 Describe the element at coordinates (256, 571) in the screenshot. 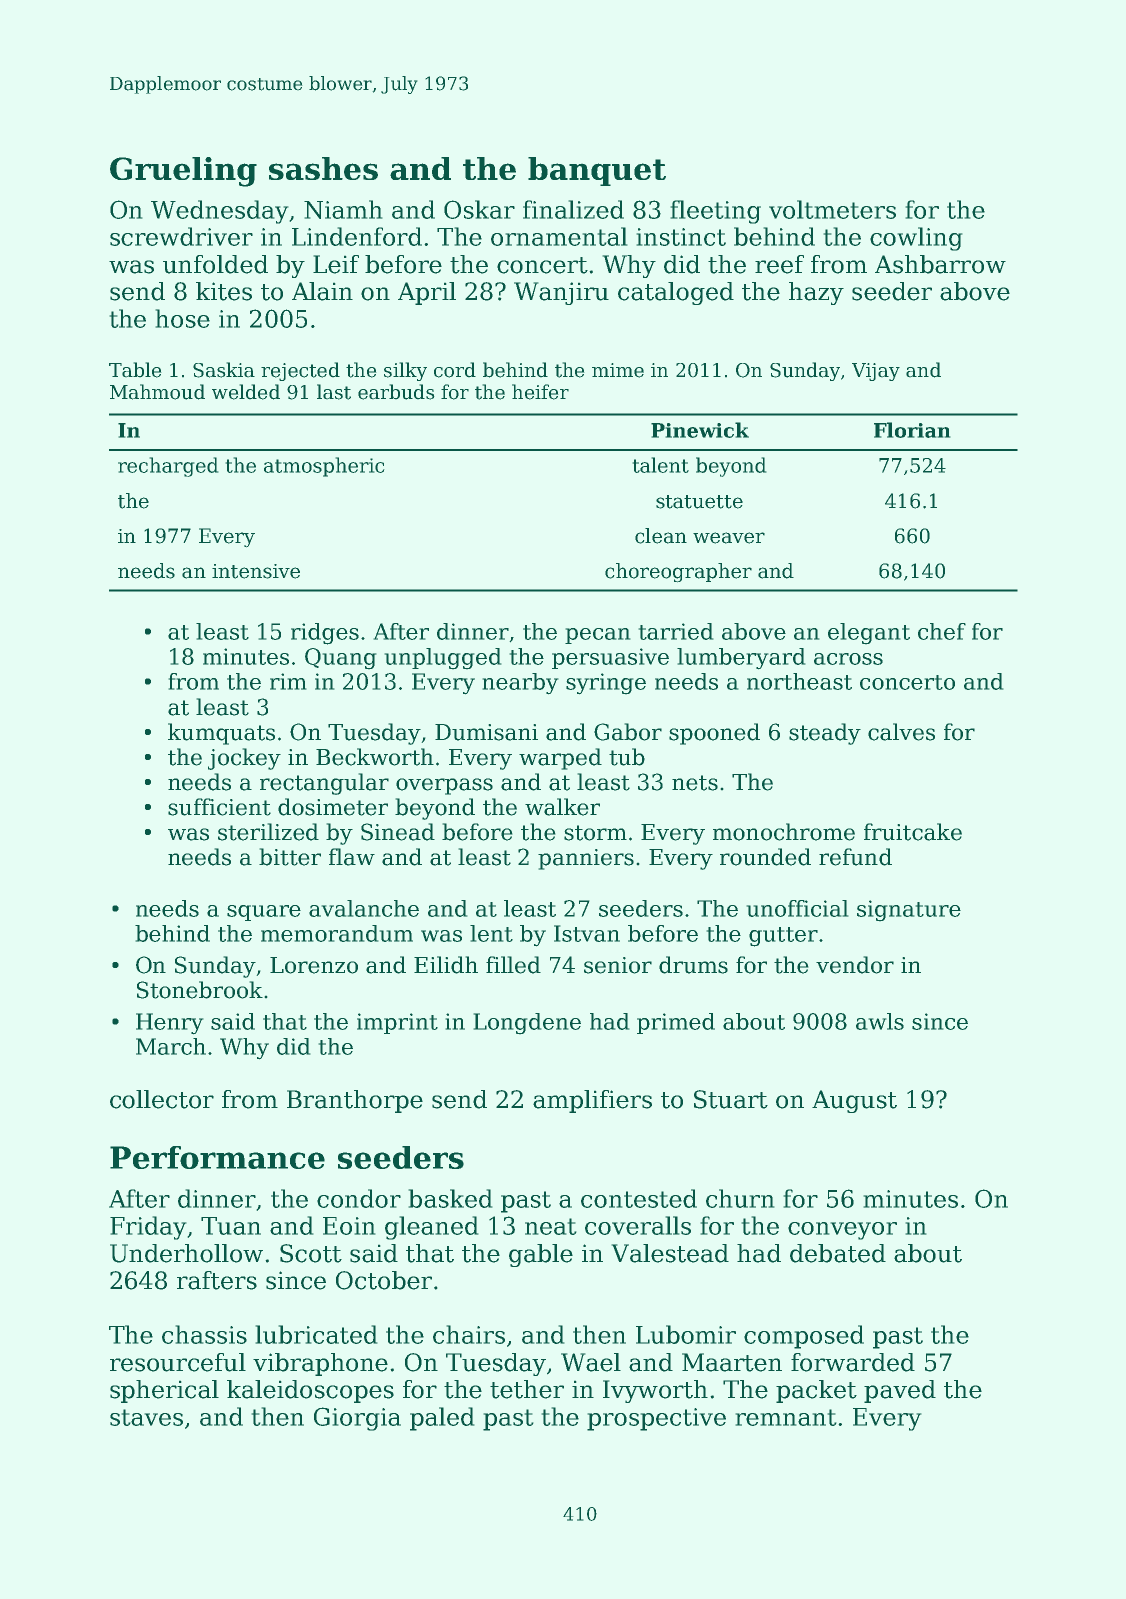

I see `intensive` at that location.
